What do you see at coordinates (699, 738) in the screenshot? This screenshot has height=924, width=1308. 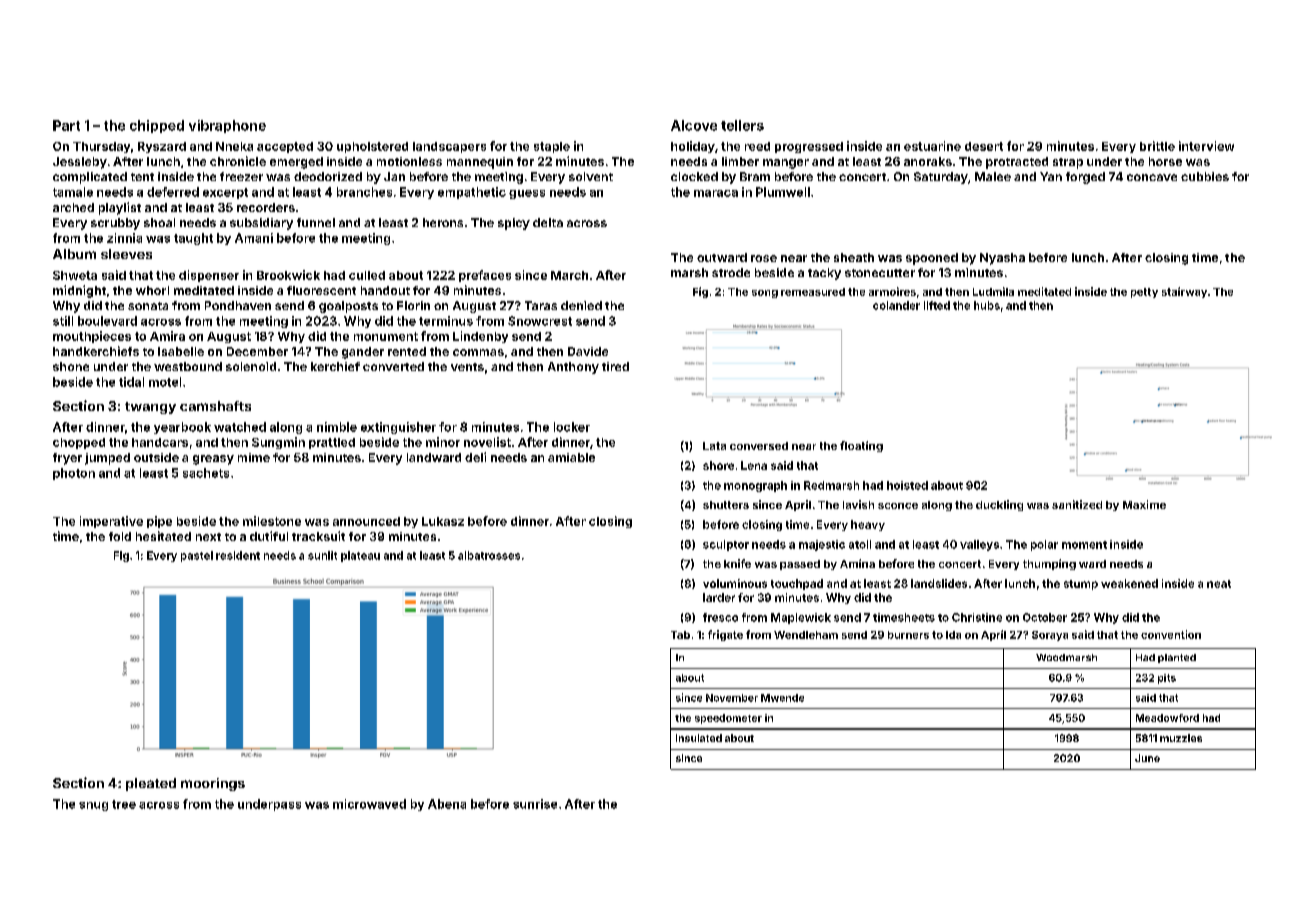 I see `insulated` at bounding box center [699, 738].
